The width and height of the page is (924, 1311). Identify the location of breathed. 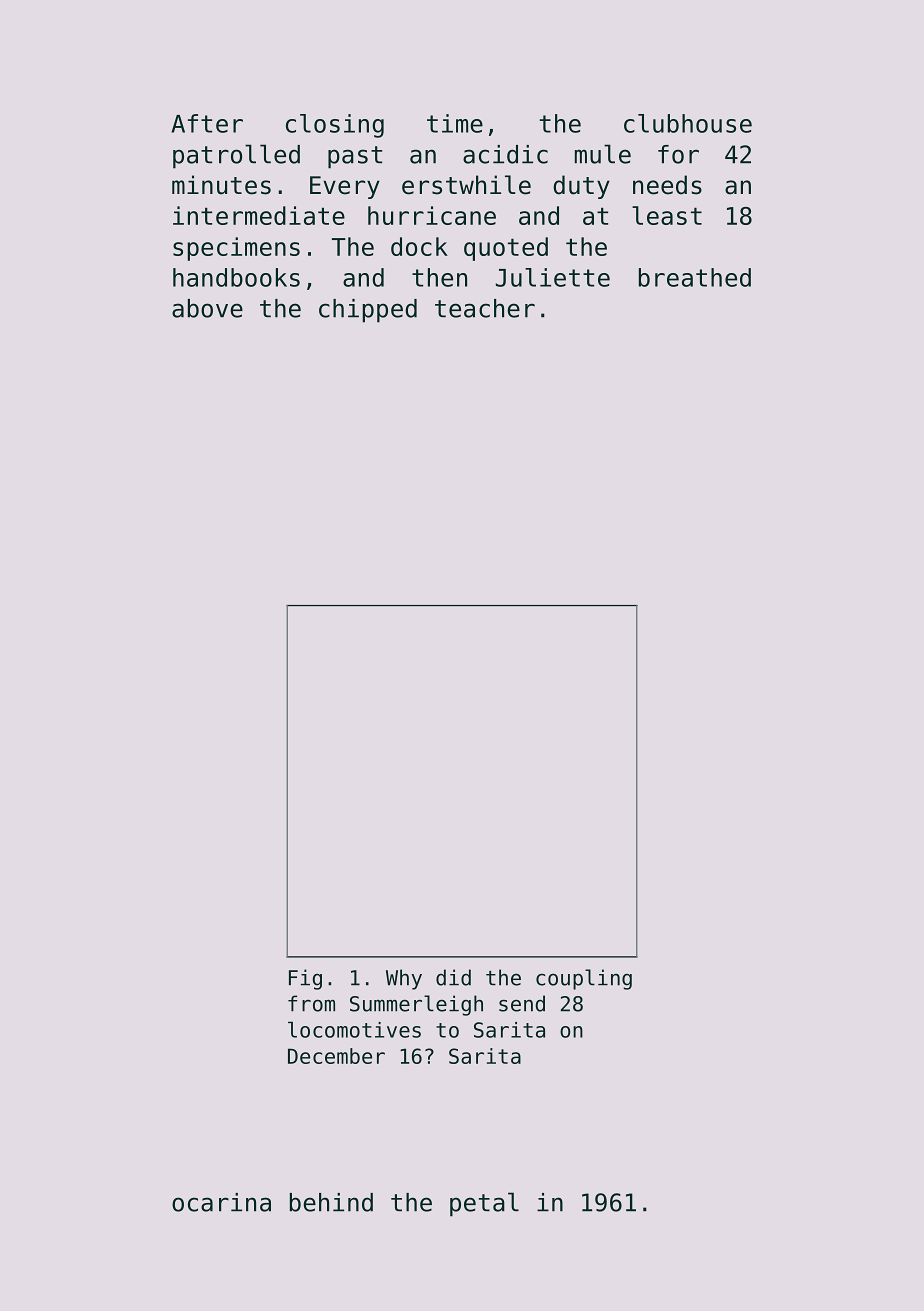
(695, 277).
